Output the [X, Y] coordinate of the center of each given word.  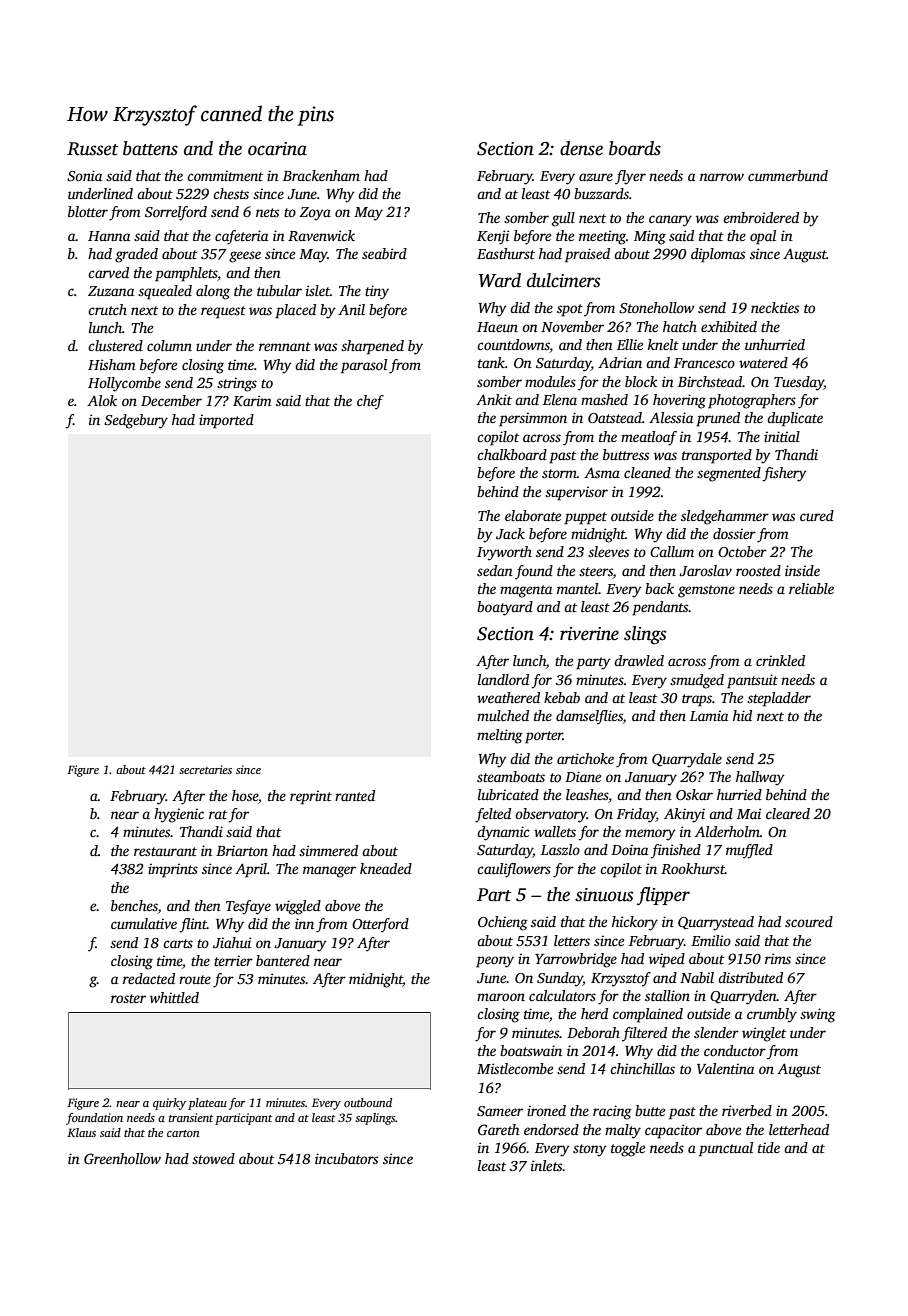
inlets [547, 1165]
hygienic [179, 815]
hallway [760, 778]
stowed [213, 1158]
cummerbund [788, 175]
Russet [92, 149]
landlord [503, 679]
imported [226, 421]
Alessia [671, 417]
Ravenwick [321, 235]
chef [370, 402]
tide [769, 1147]
